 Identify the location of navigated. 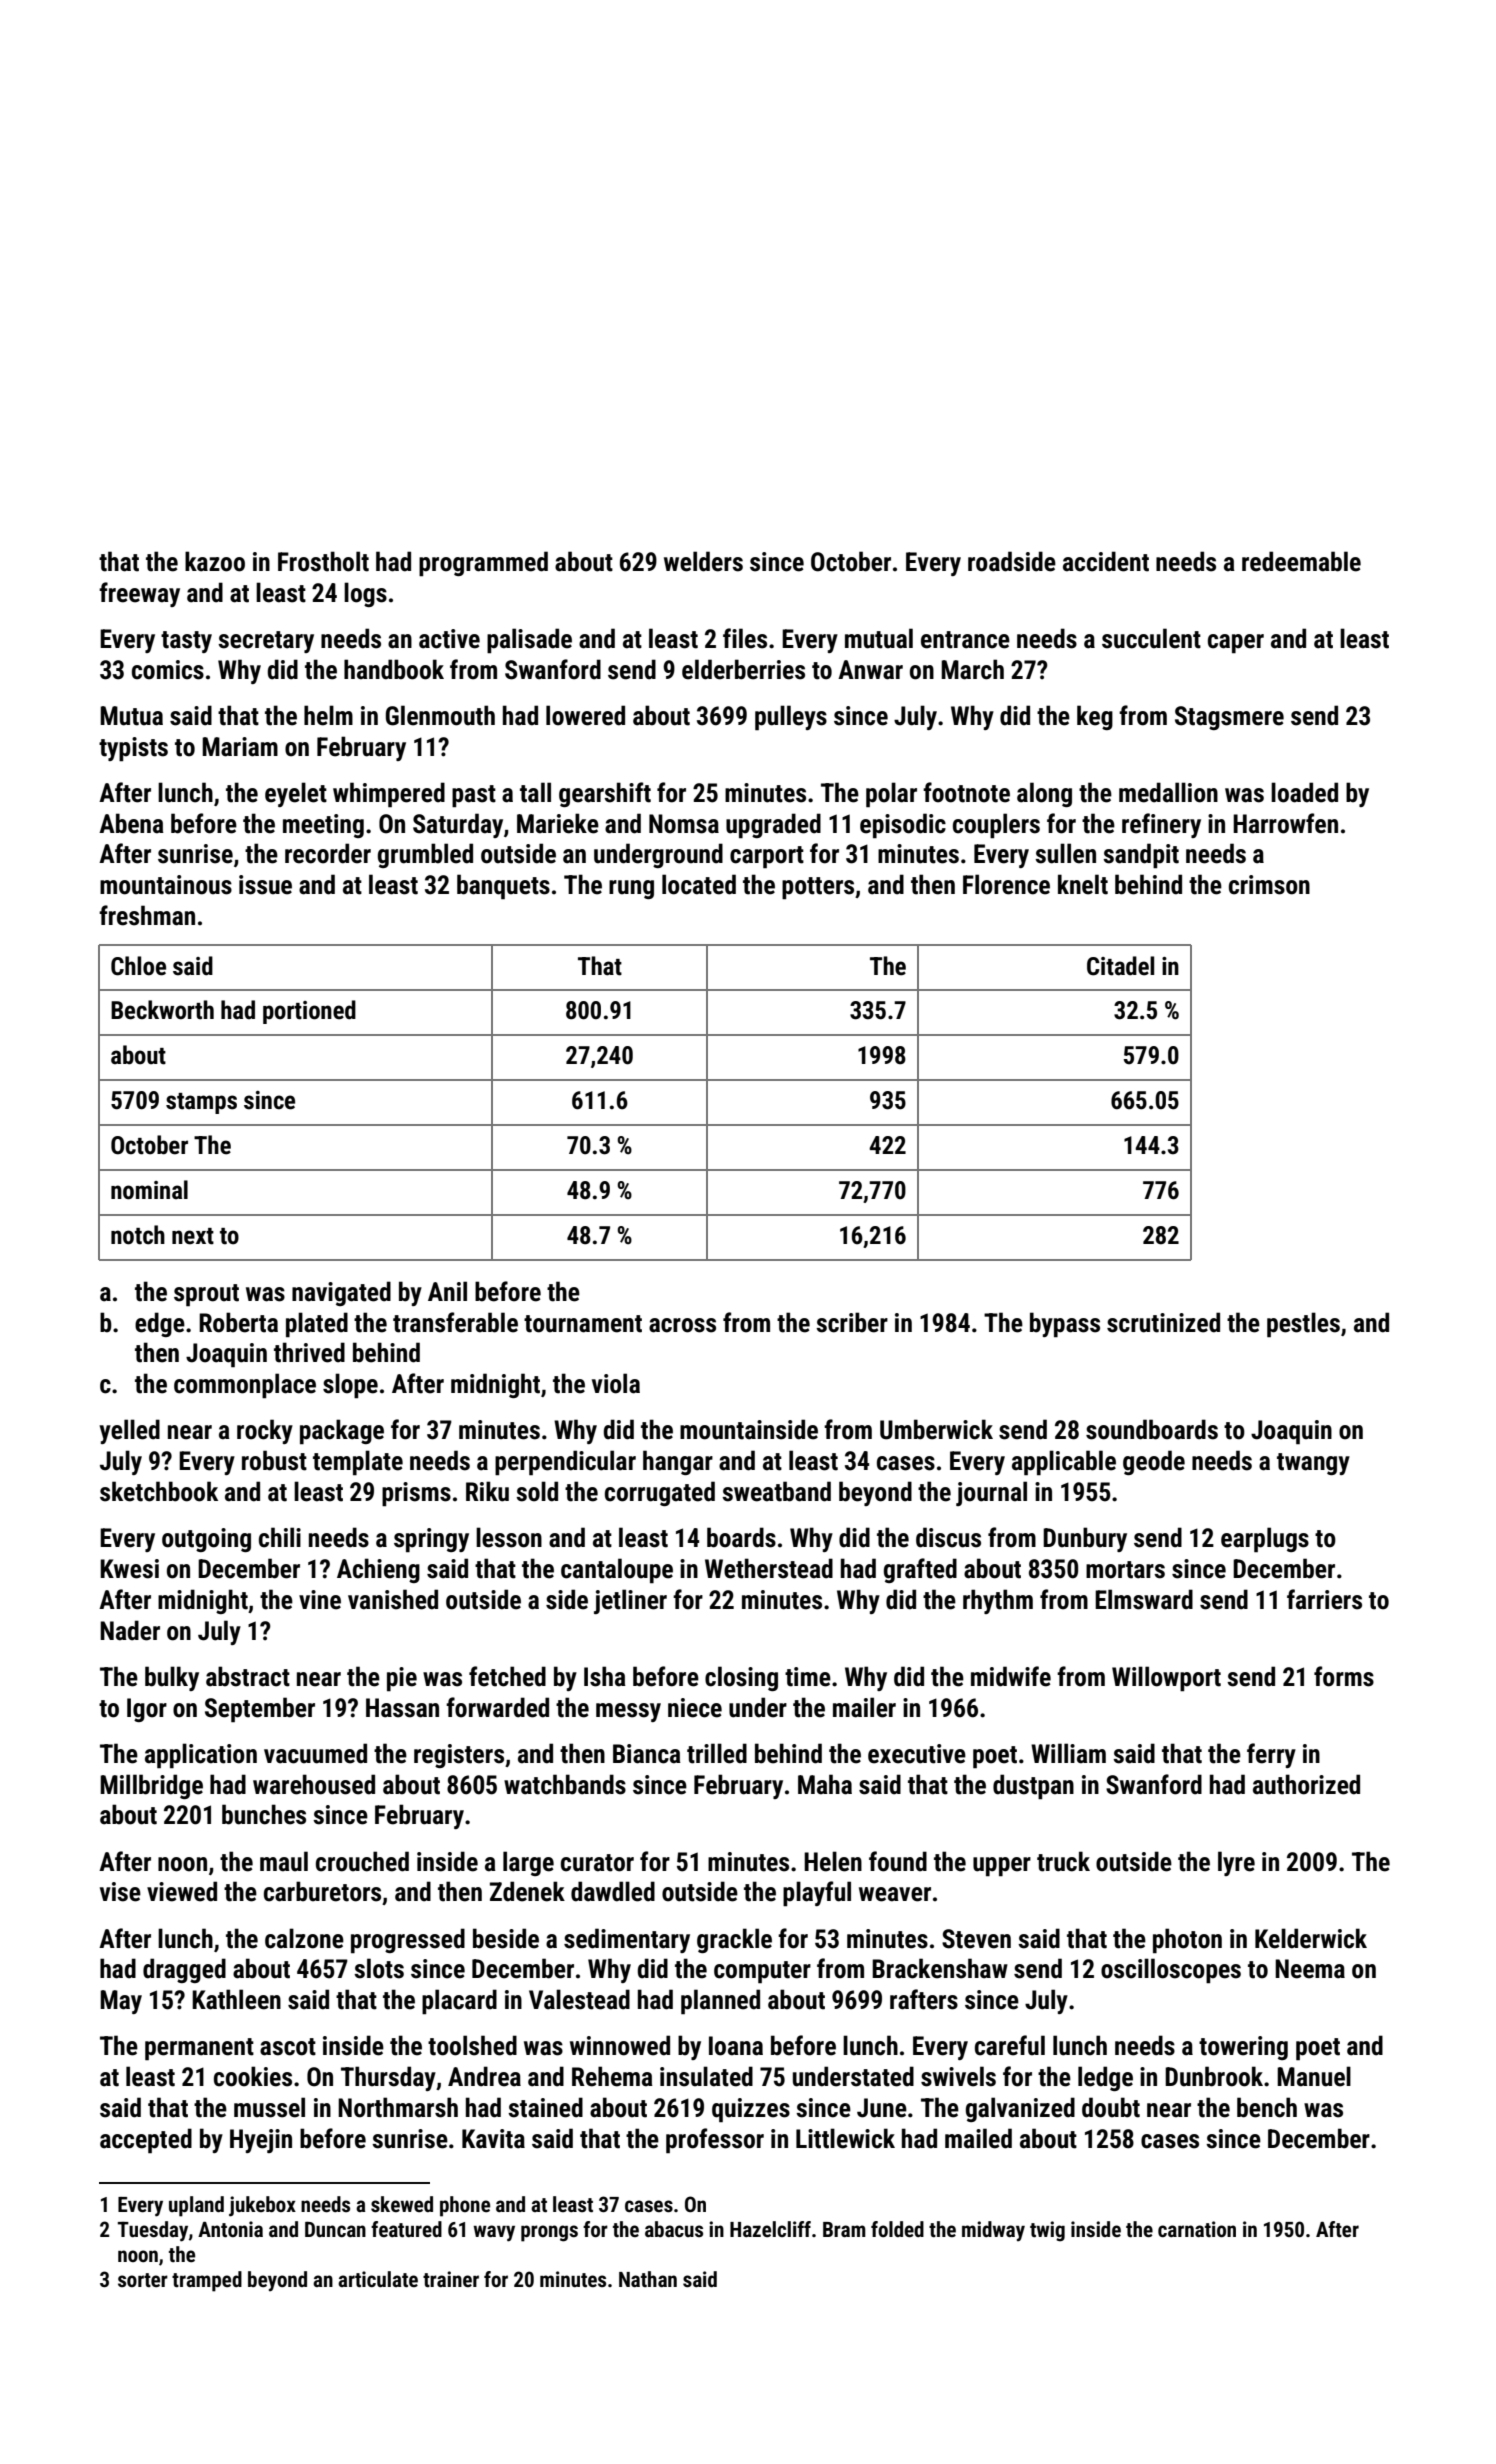
(341, 1293).
